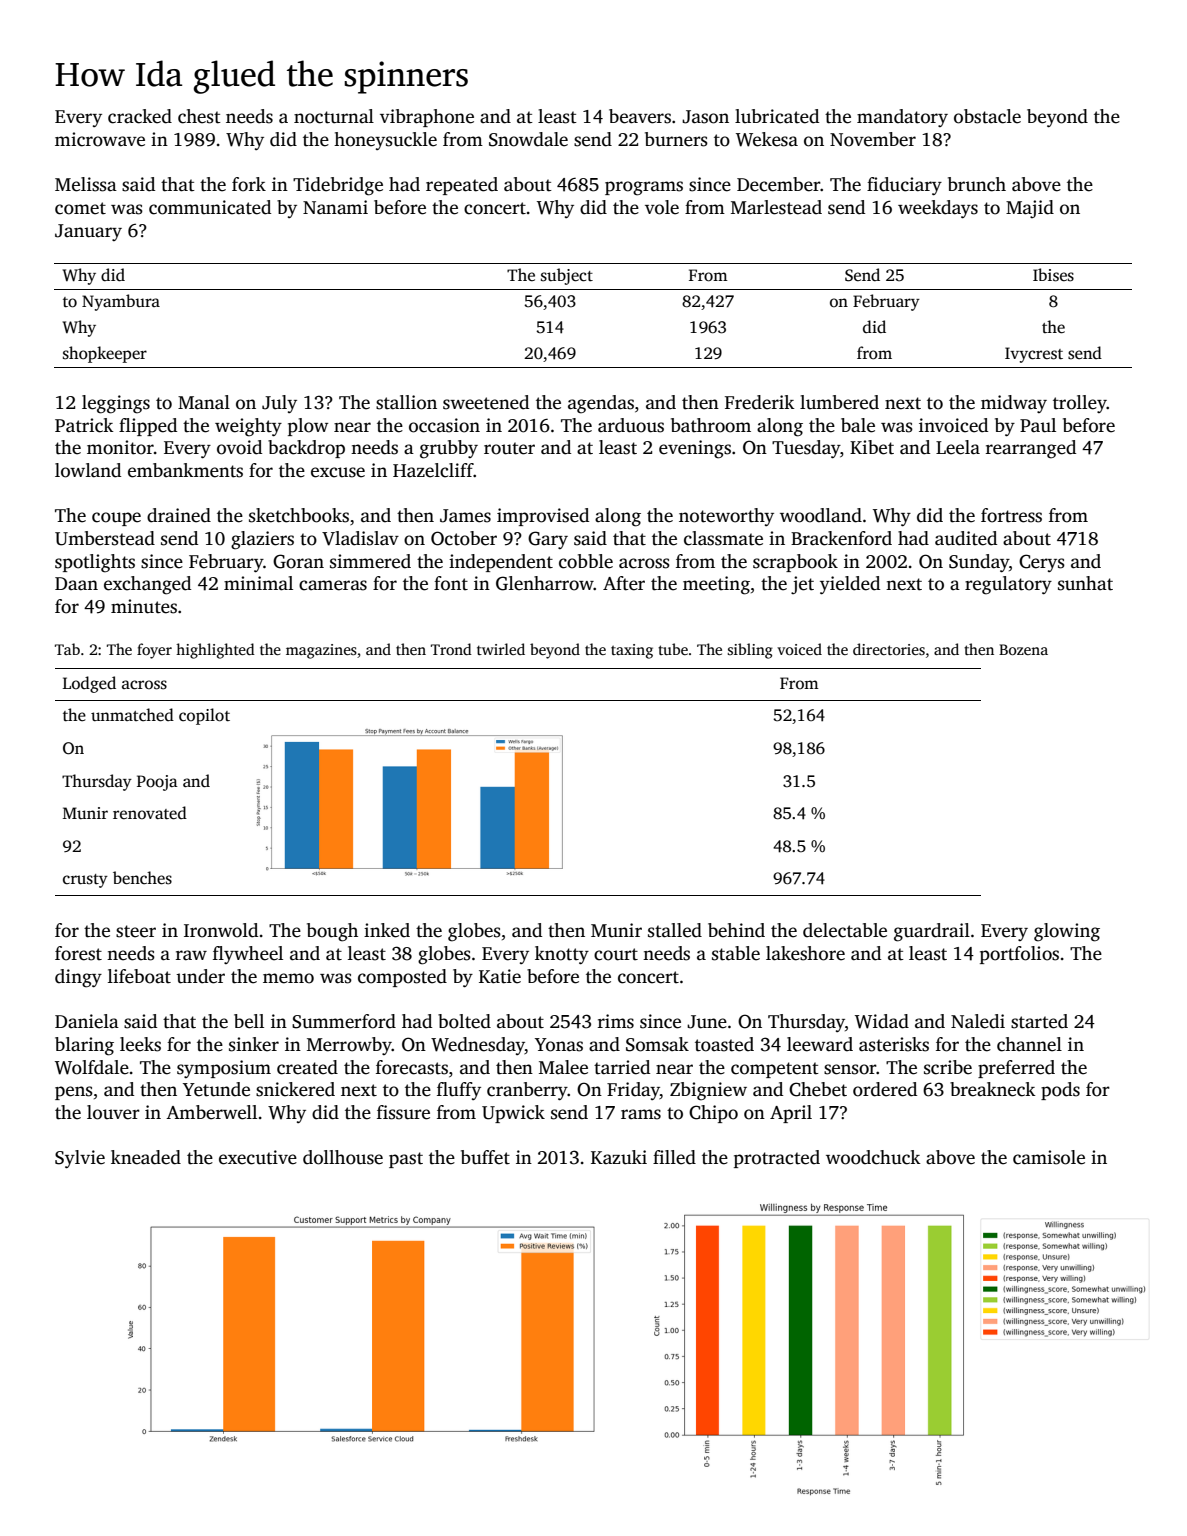 The image size is (1187, 1536). Describe the element at coordinates (987, 116) in the screenshot. I see `obstacle` at that location.
